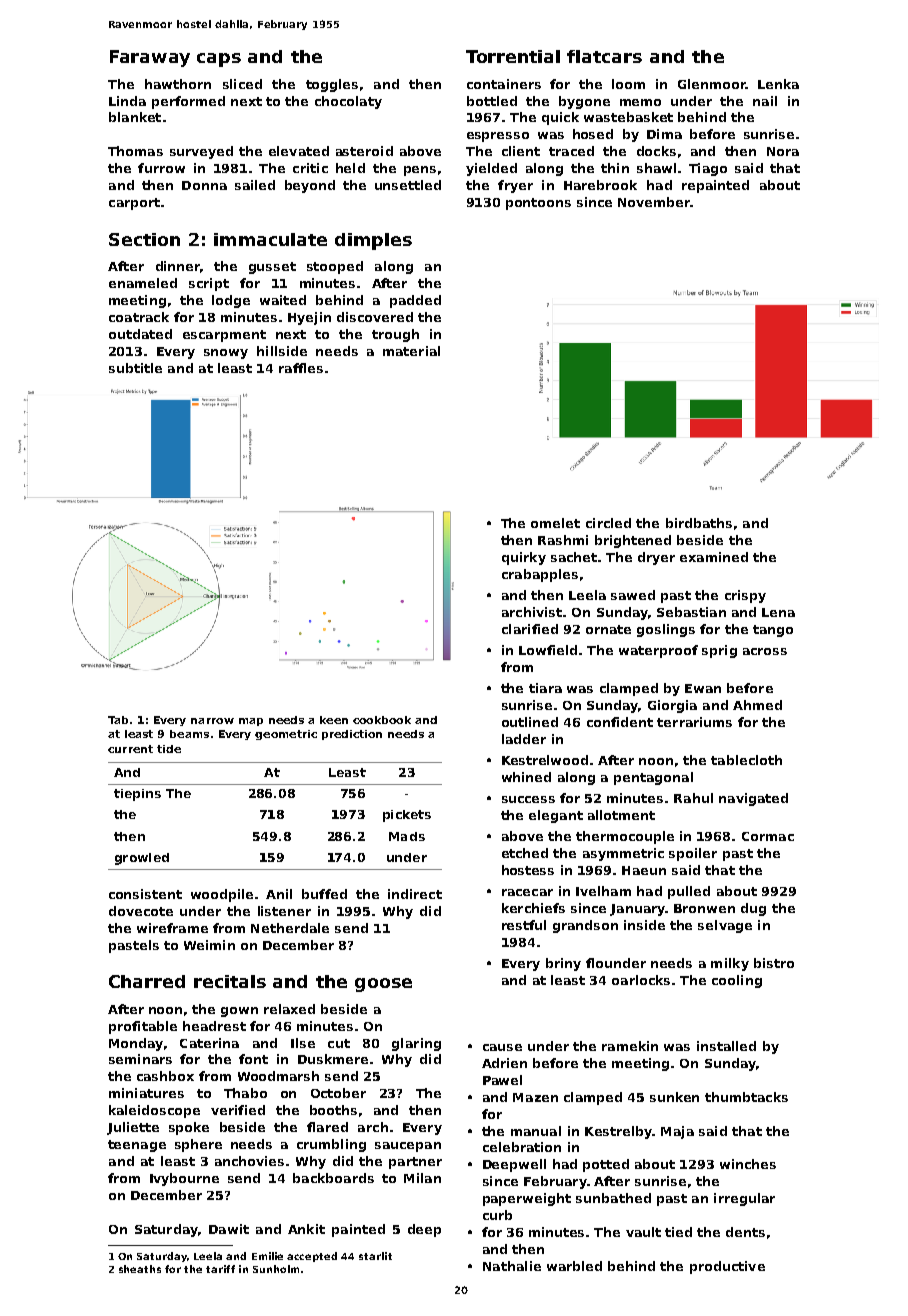 This page has width=908, height=1316. What do you see at coordinates (513, 56) in the page?
I see `Torrential` at bounding box center [513, 56].
